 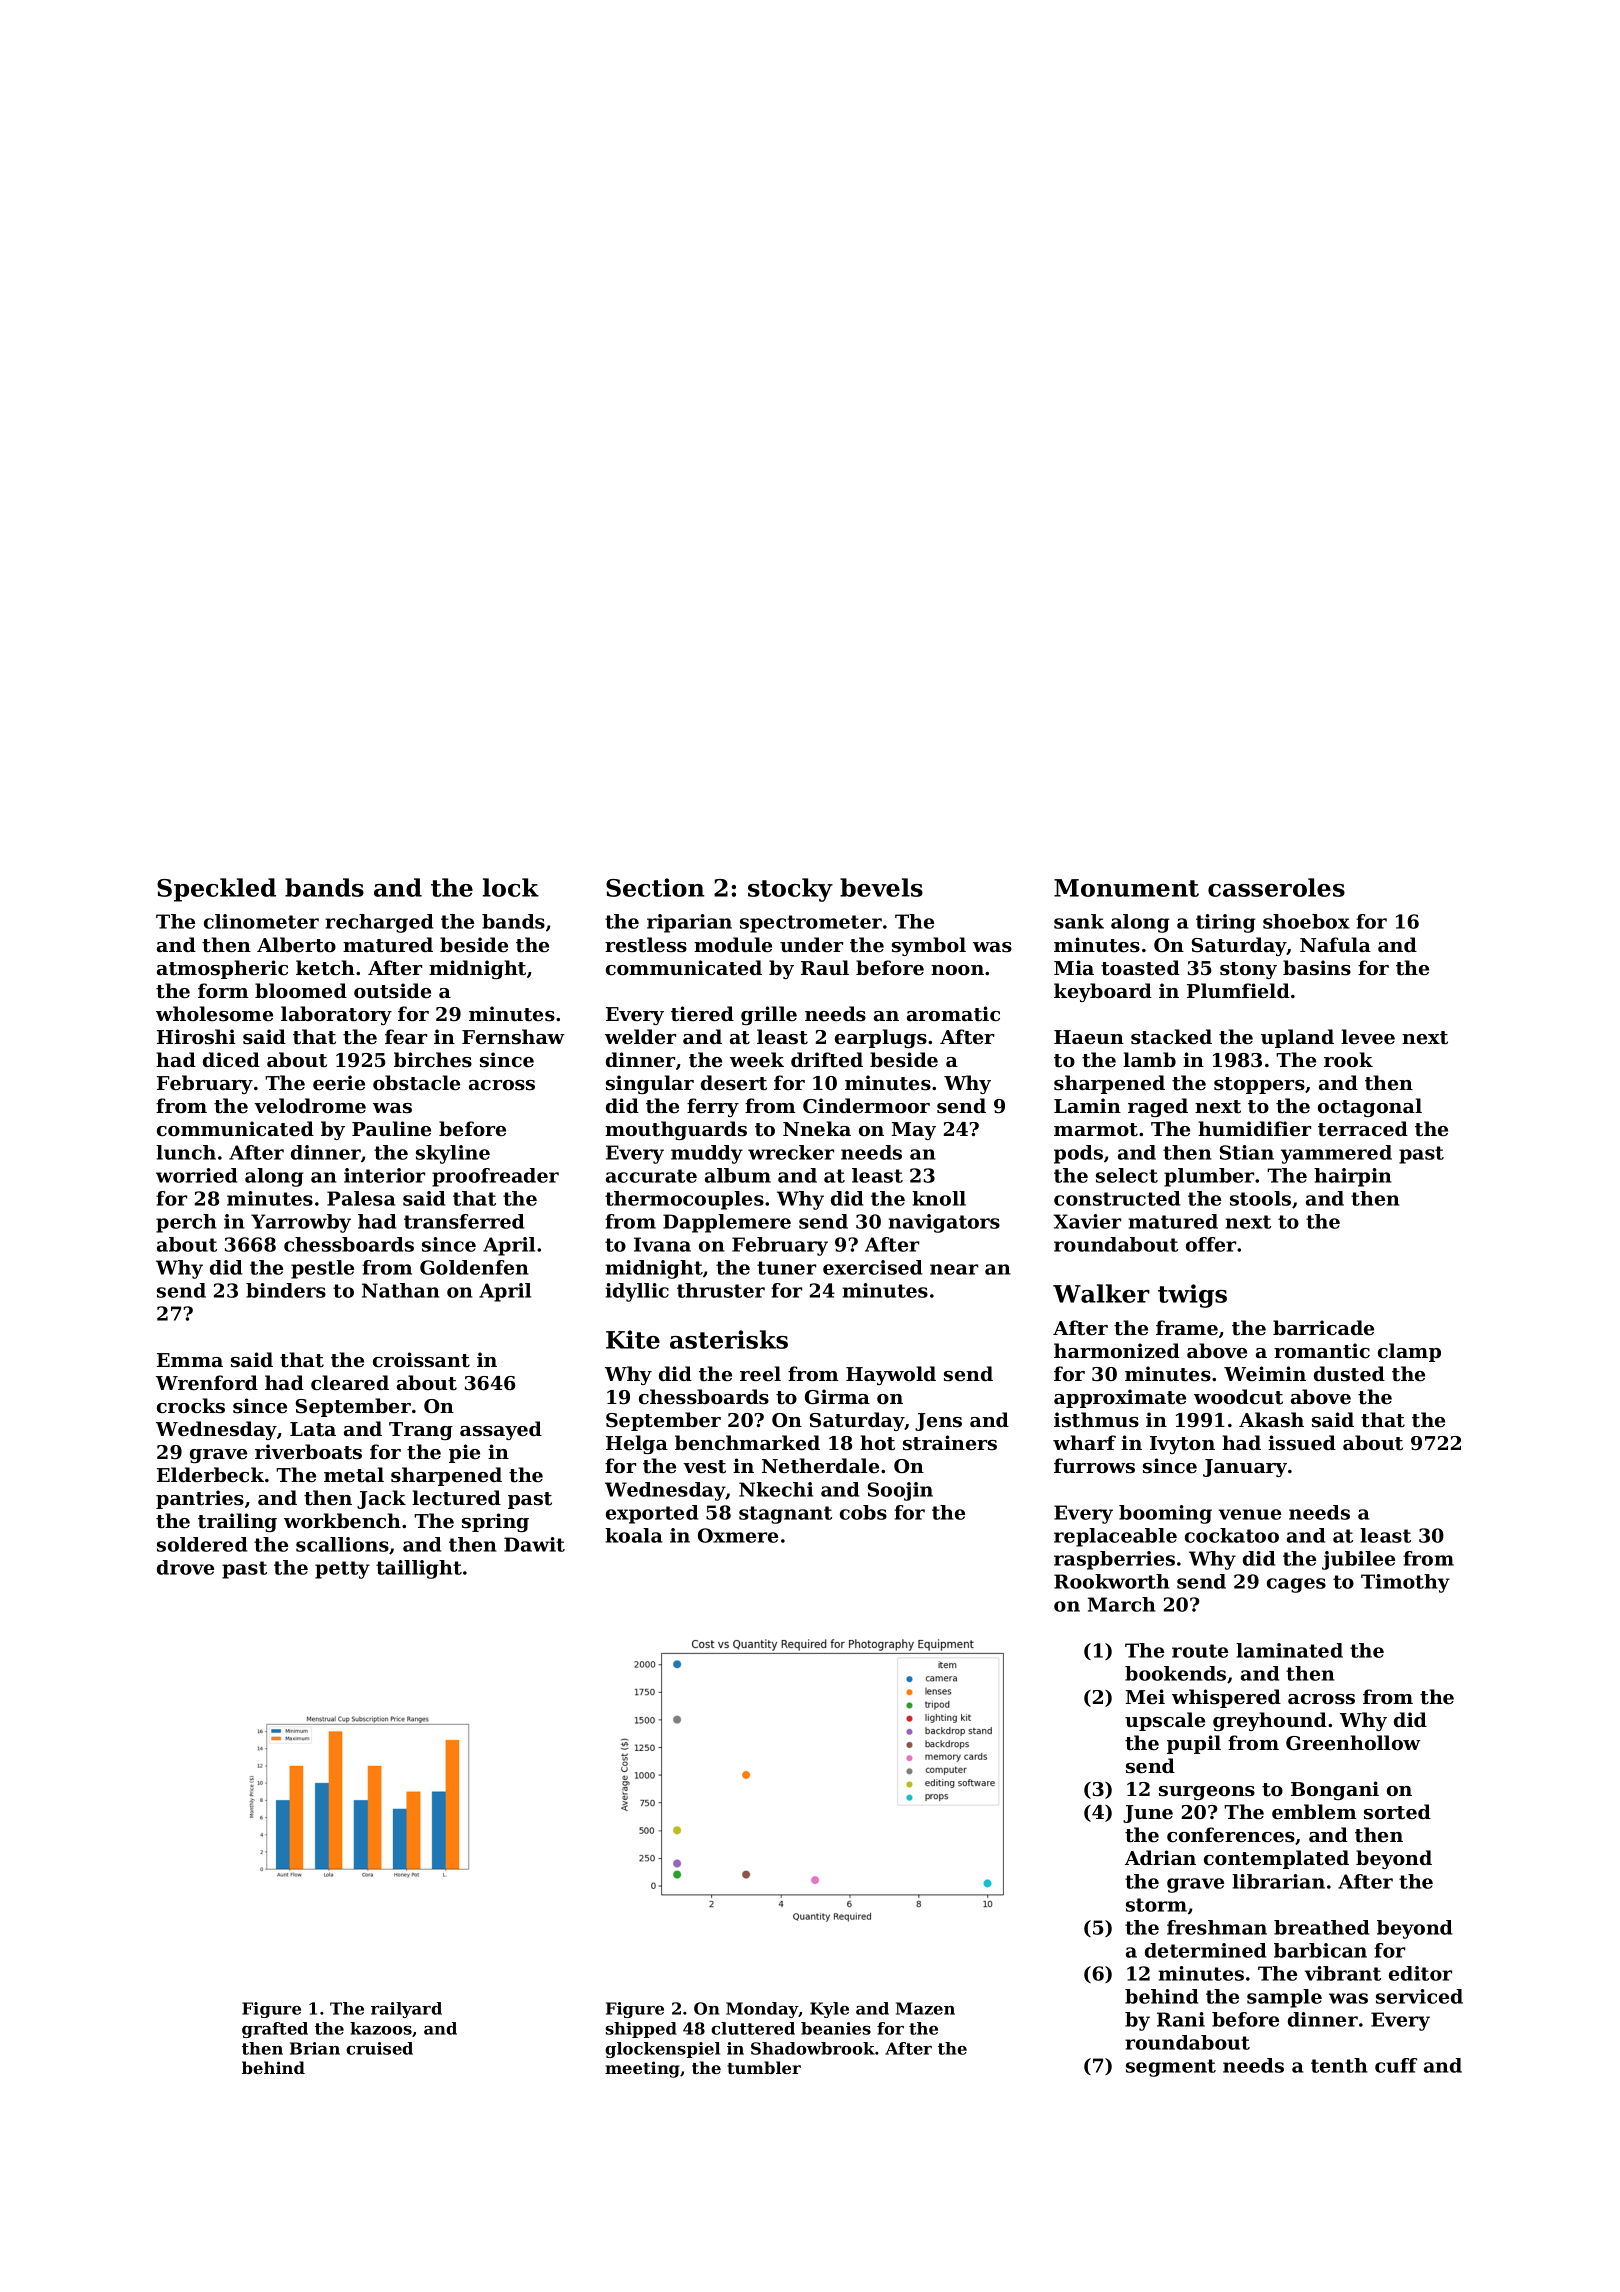 I want to click on Section, so click(x=655, y=887).
